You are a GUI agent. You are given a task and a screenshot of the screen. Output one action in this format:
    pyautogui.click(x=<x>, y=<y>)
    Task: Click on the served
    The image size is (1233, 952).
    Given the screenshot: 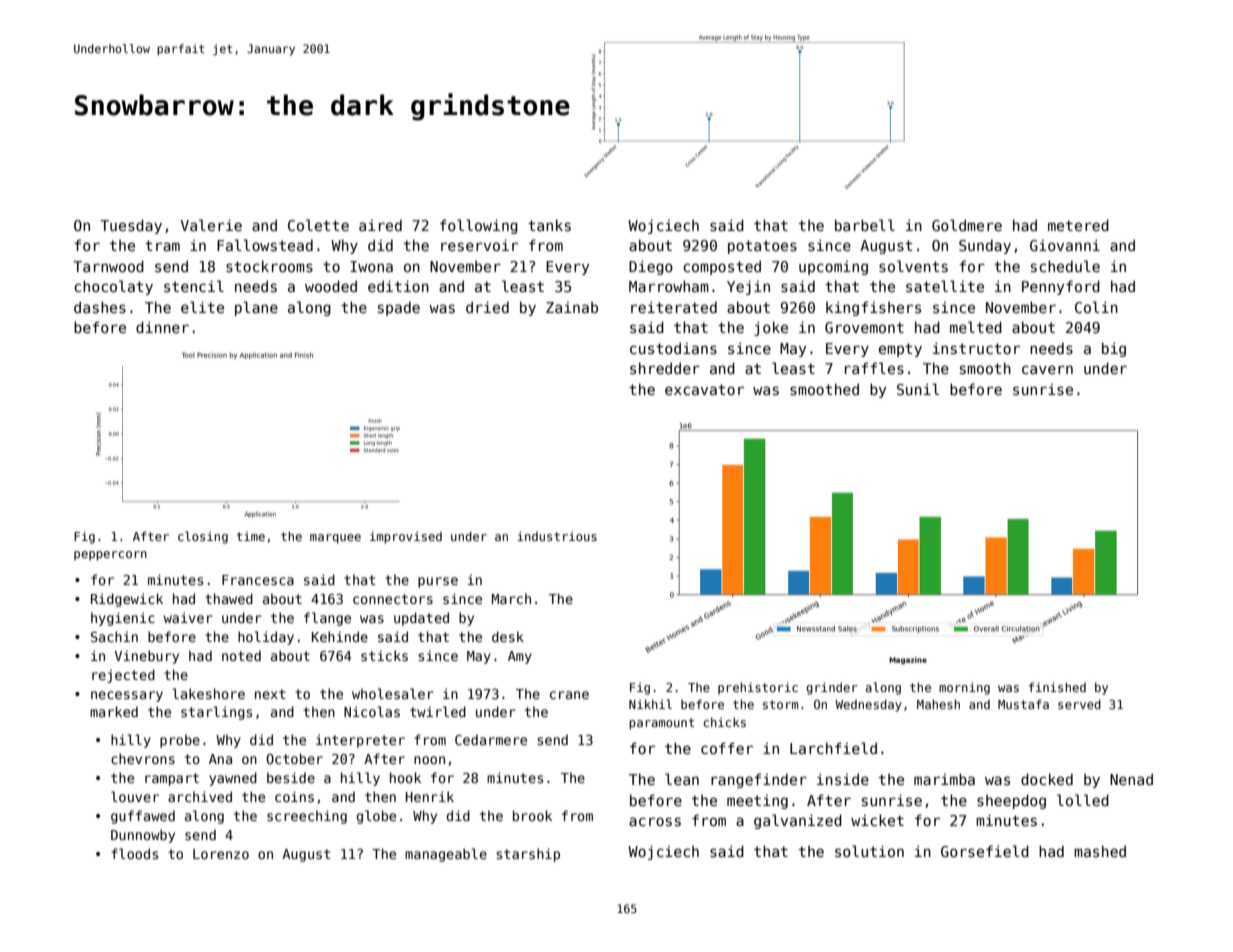 What is the action you would take?
    pyautogui.click(x=1079, y=704)
